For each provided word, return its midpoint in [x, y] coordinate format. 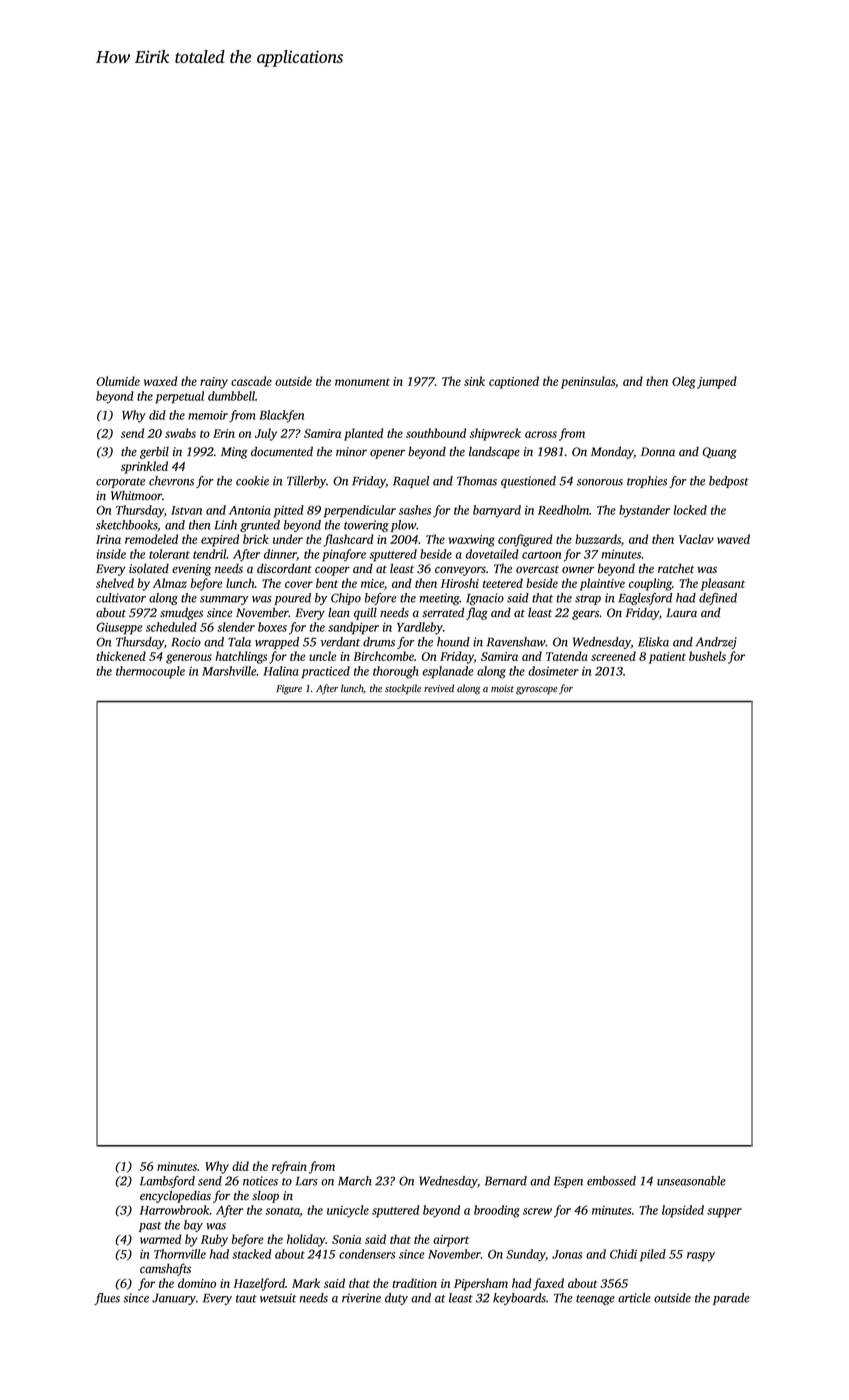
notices [260, 1181]
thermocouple [150, 672]
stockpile [403, 689]
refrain [289, 1167]
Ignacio [485, 599]
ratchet [676, 568]
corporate [120, 483]
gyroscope [536, 691]
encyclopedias [175, 1197]
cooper [332, 571]
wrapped [277, 643]
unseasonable [691, 1181]
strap [588, 600]
